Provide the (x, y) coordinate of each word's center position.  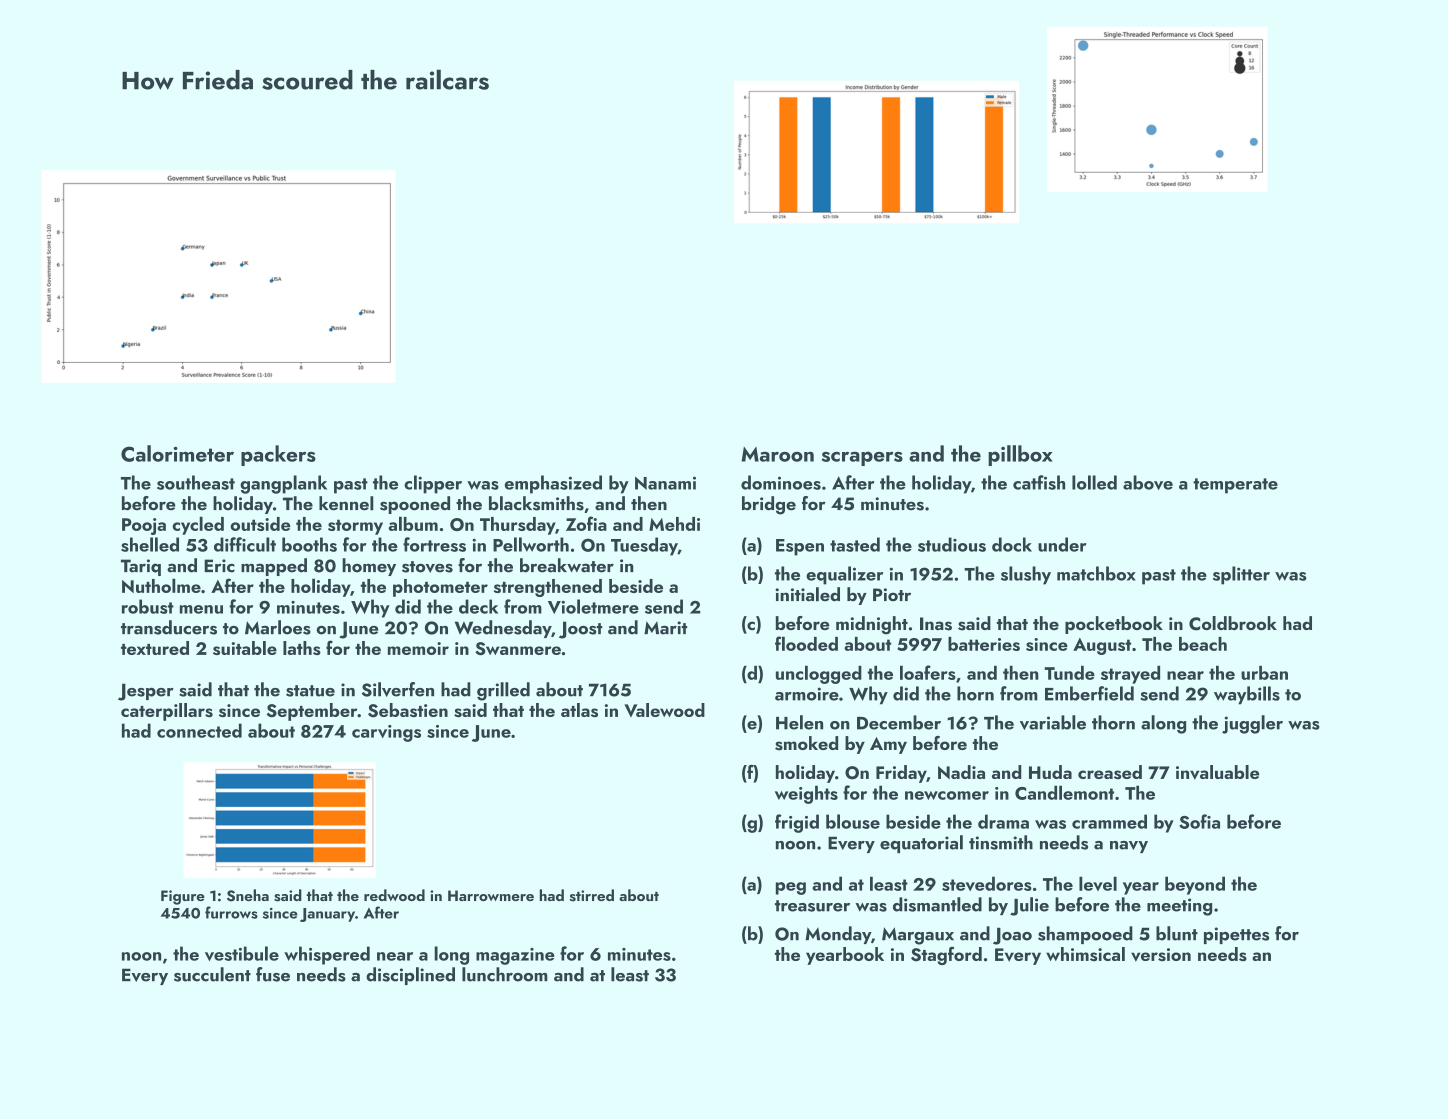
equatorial (921, 844)
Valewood (664, 710)
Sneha (248, 895)
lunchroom (505, 974)
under (1062, 544)
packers (278, 455)
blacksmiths (536, 503)
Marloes (278, 627)
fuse (273, 974)
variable (1053, 722)
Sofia (1199, 821)
